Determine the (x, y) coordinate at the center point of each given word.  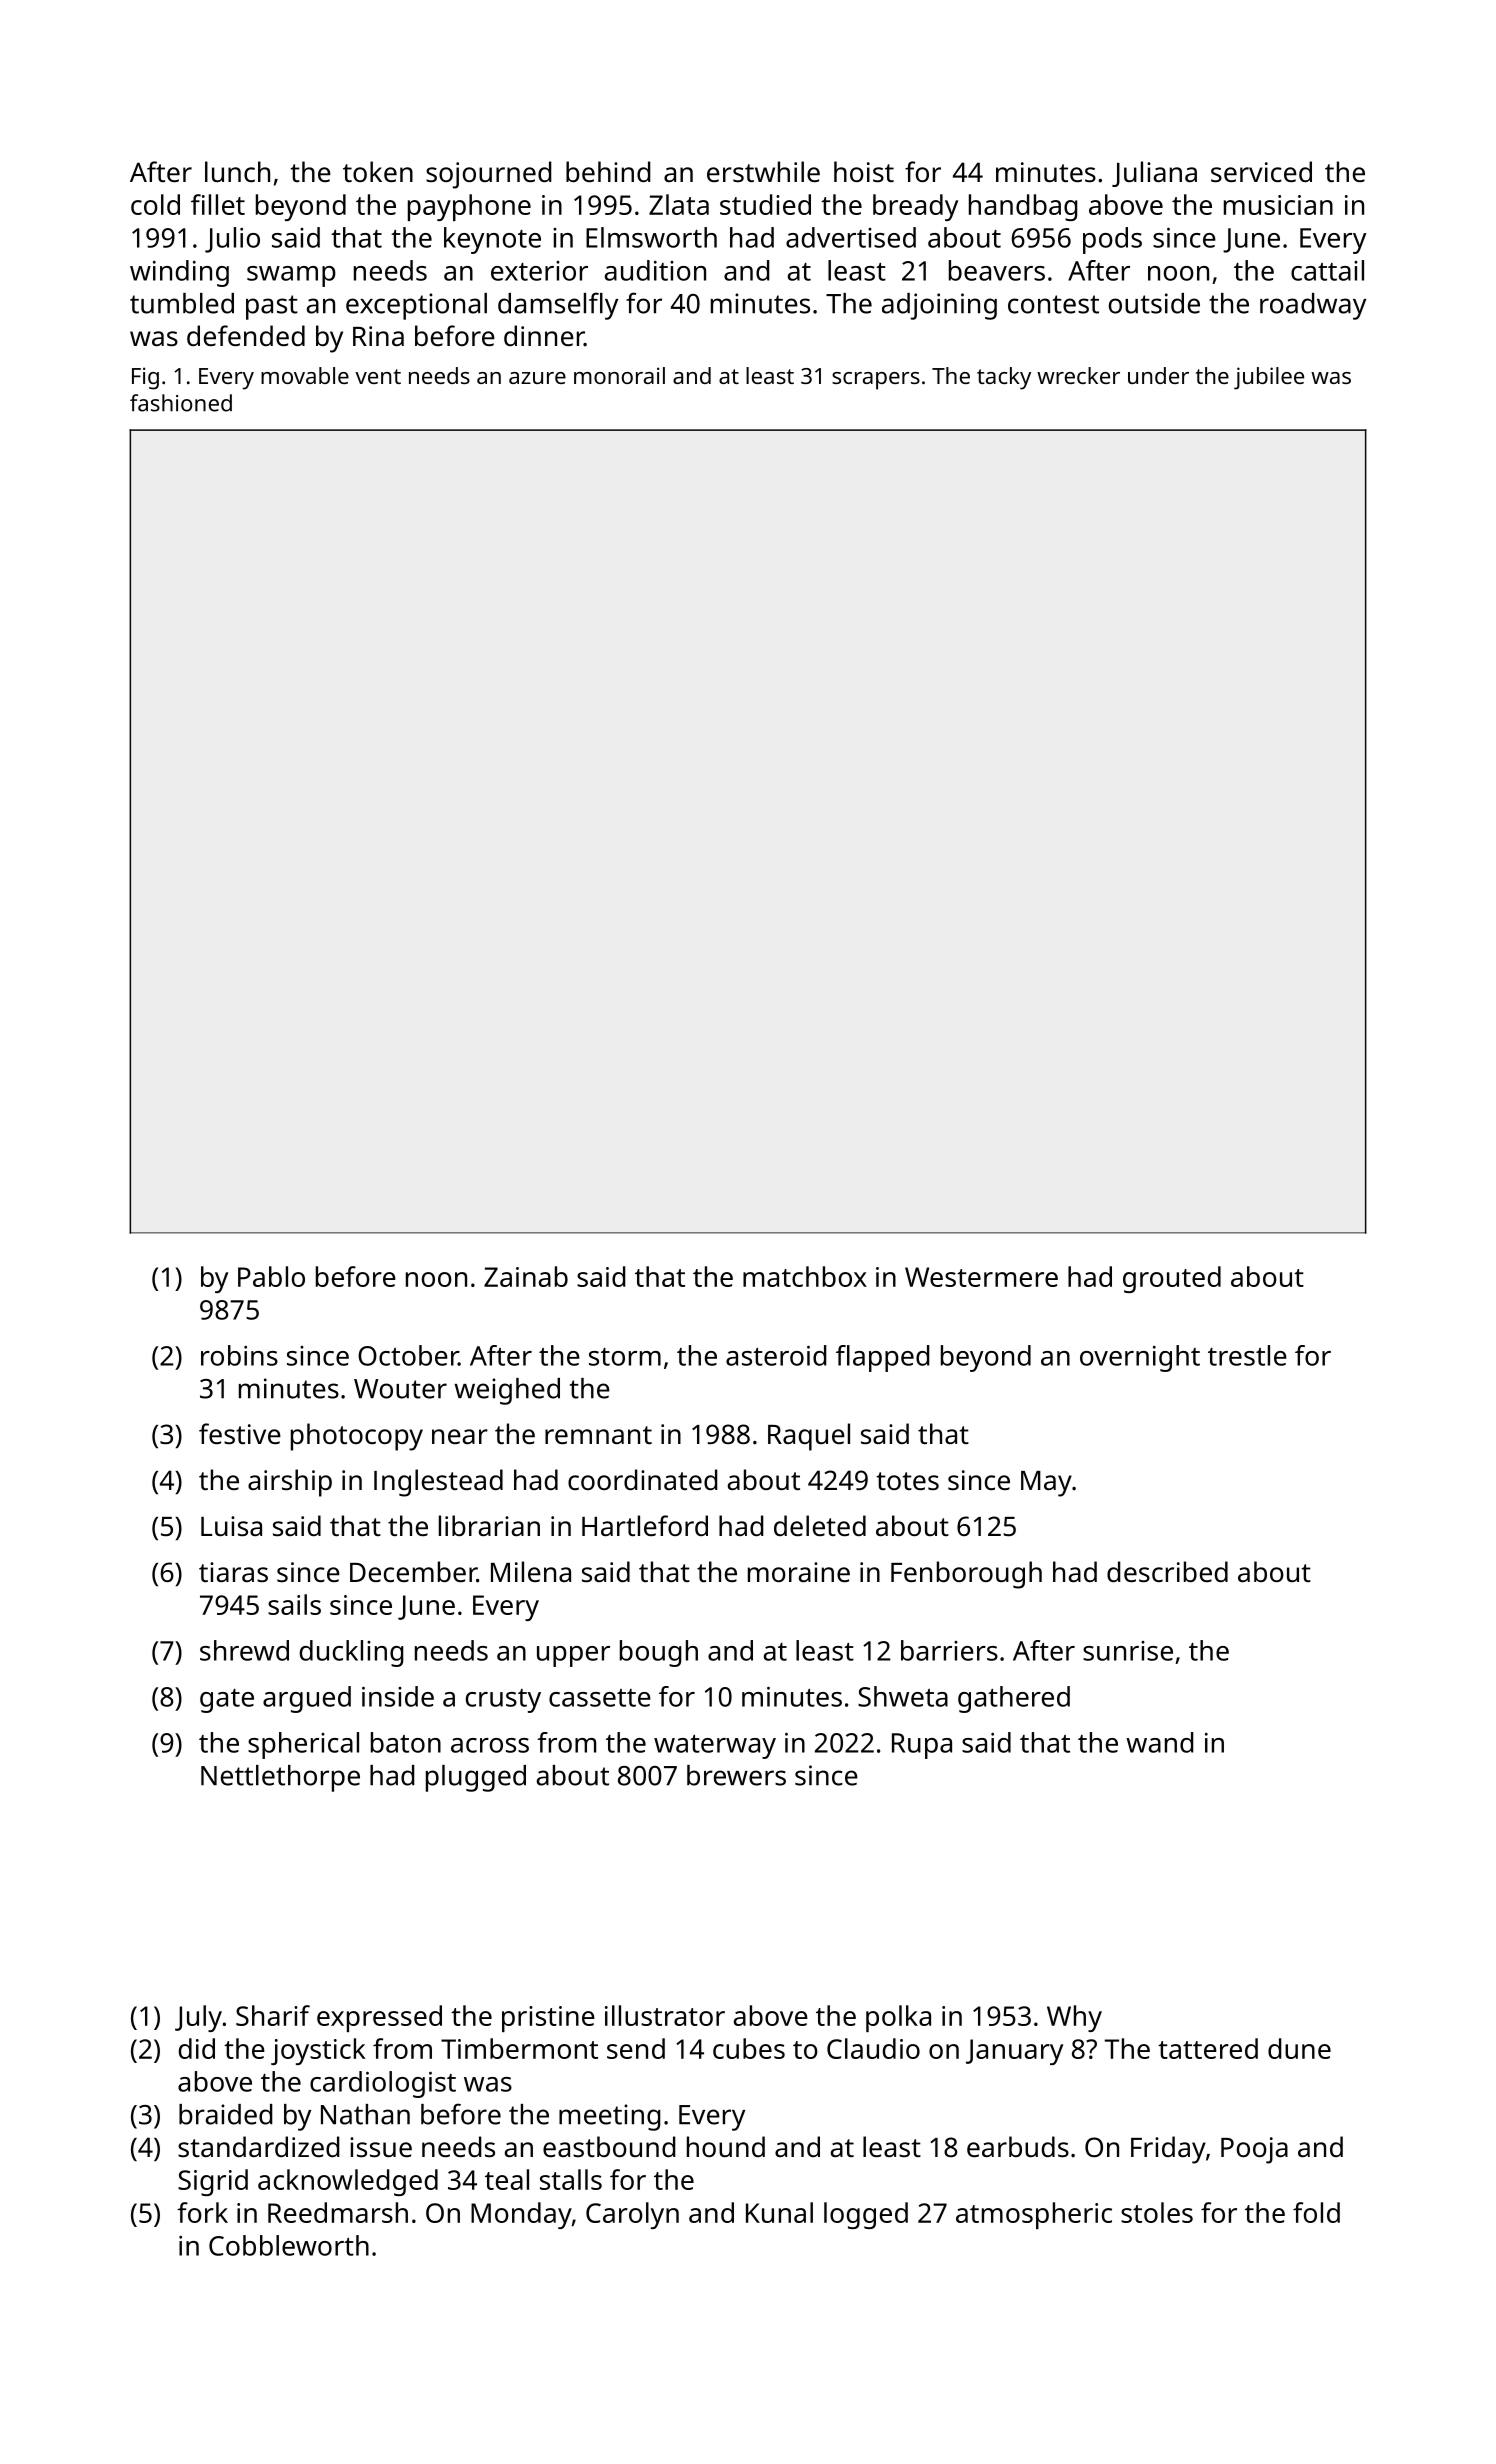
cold (155, 204)
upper (573, 1656)
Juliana (1154, 174)
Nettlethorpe (280, 1778)
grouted (1172, 1279)
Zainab (526, 1276)
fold (1316, 2212)
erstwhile (763, 172)
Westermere (981, 1277)
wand (1160, 1742)
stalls (571, 2179)
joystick (318, 2051)
